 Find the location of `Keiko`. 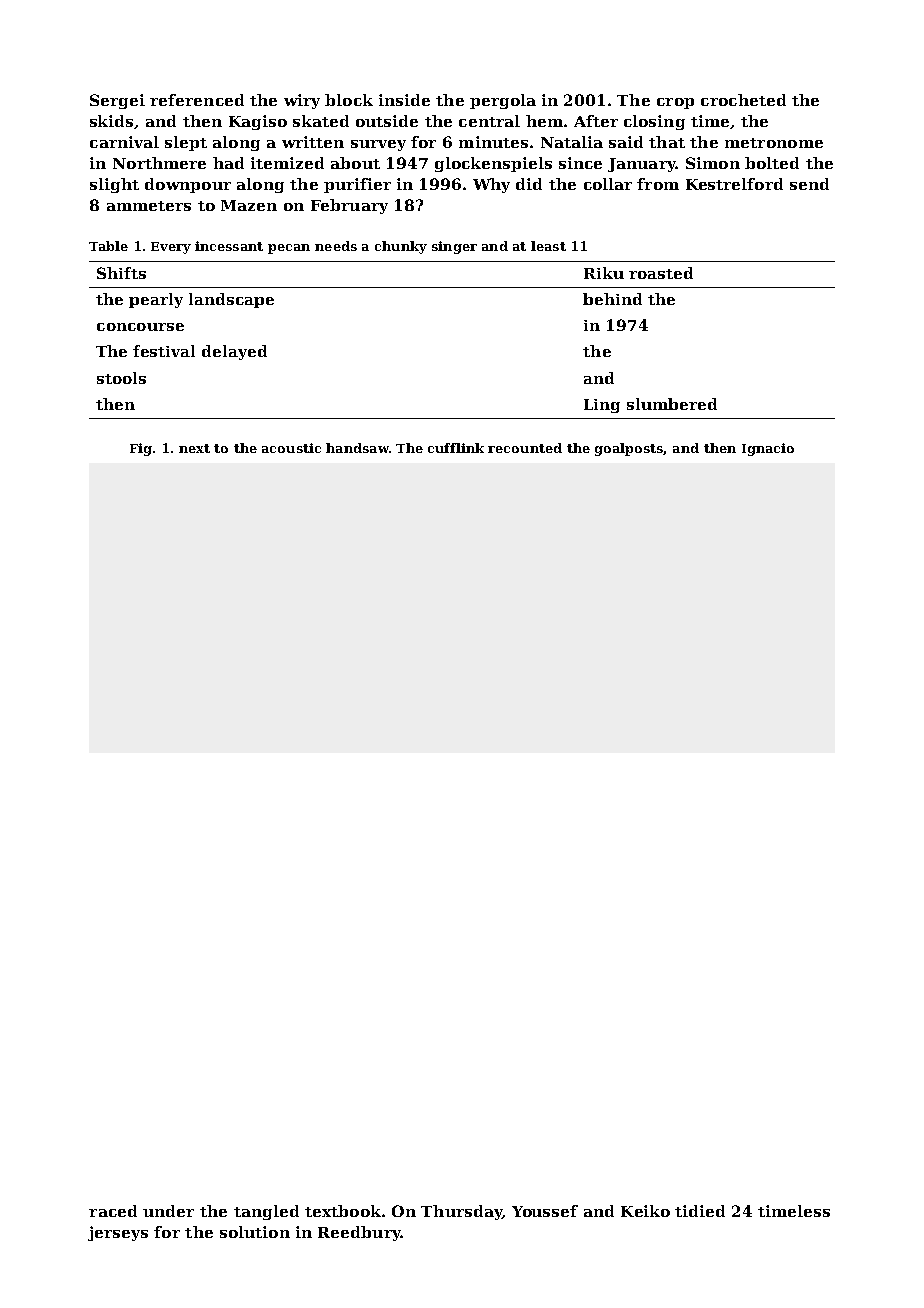

Keiko is located at coordinates (645, 1211).
